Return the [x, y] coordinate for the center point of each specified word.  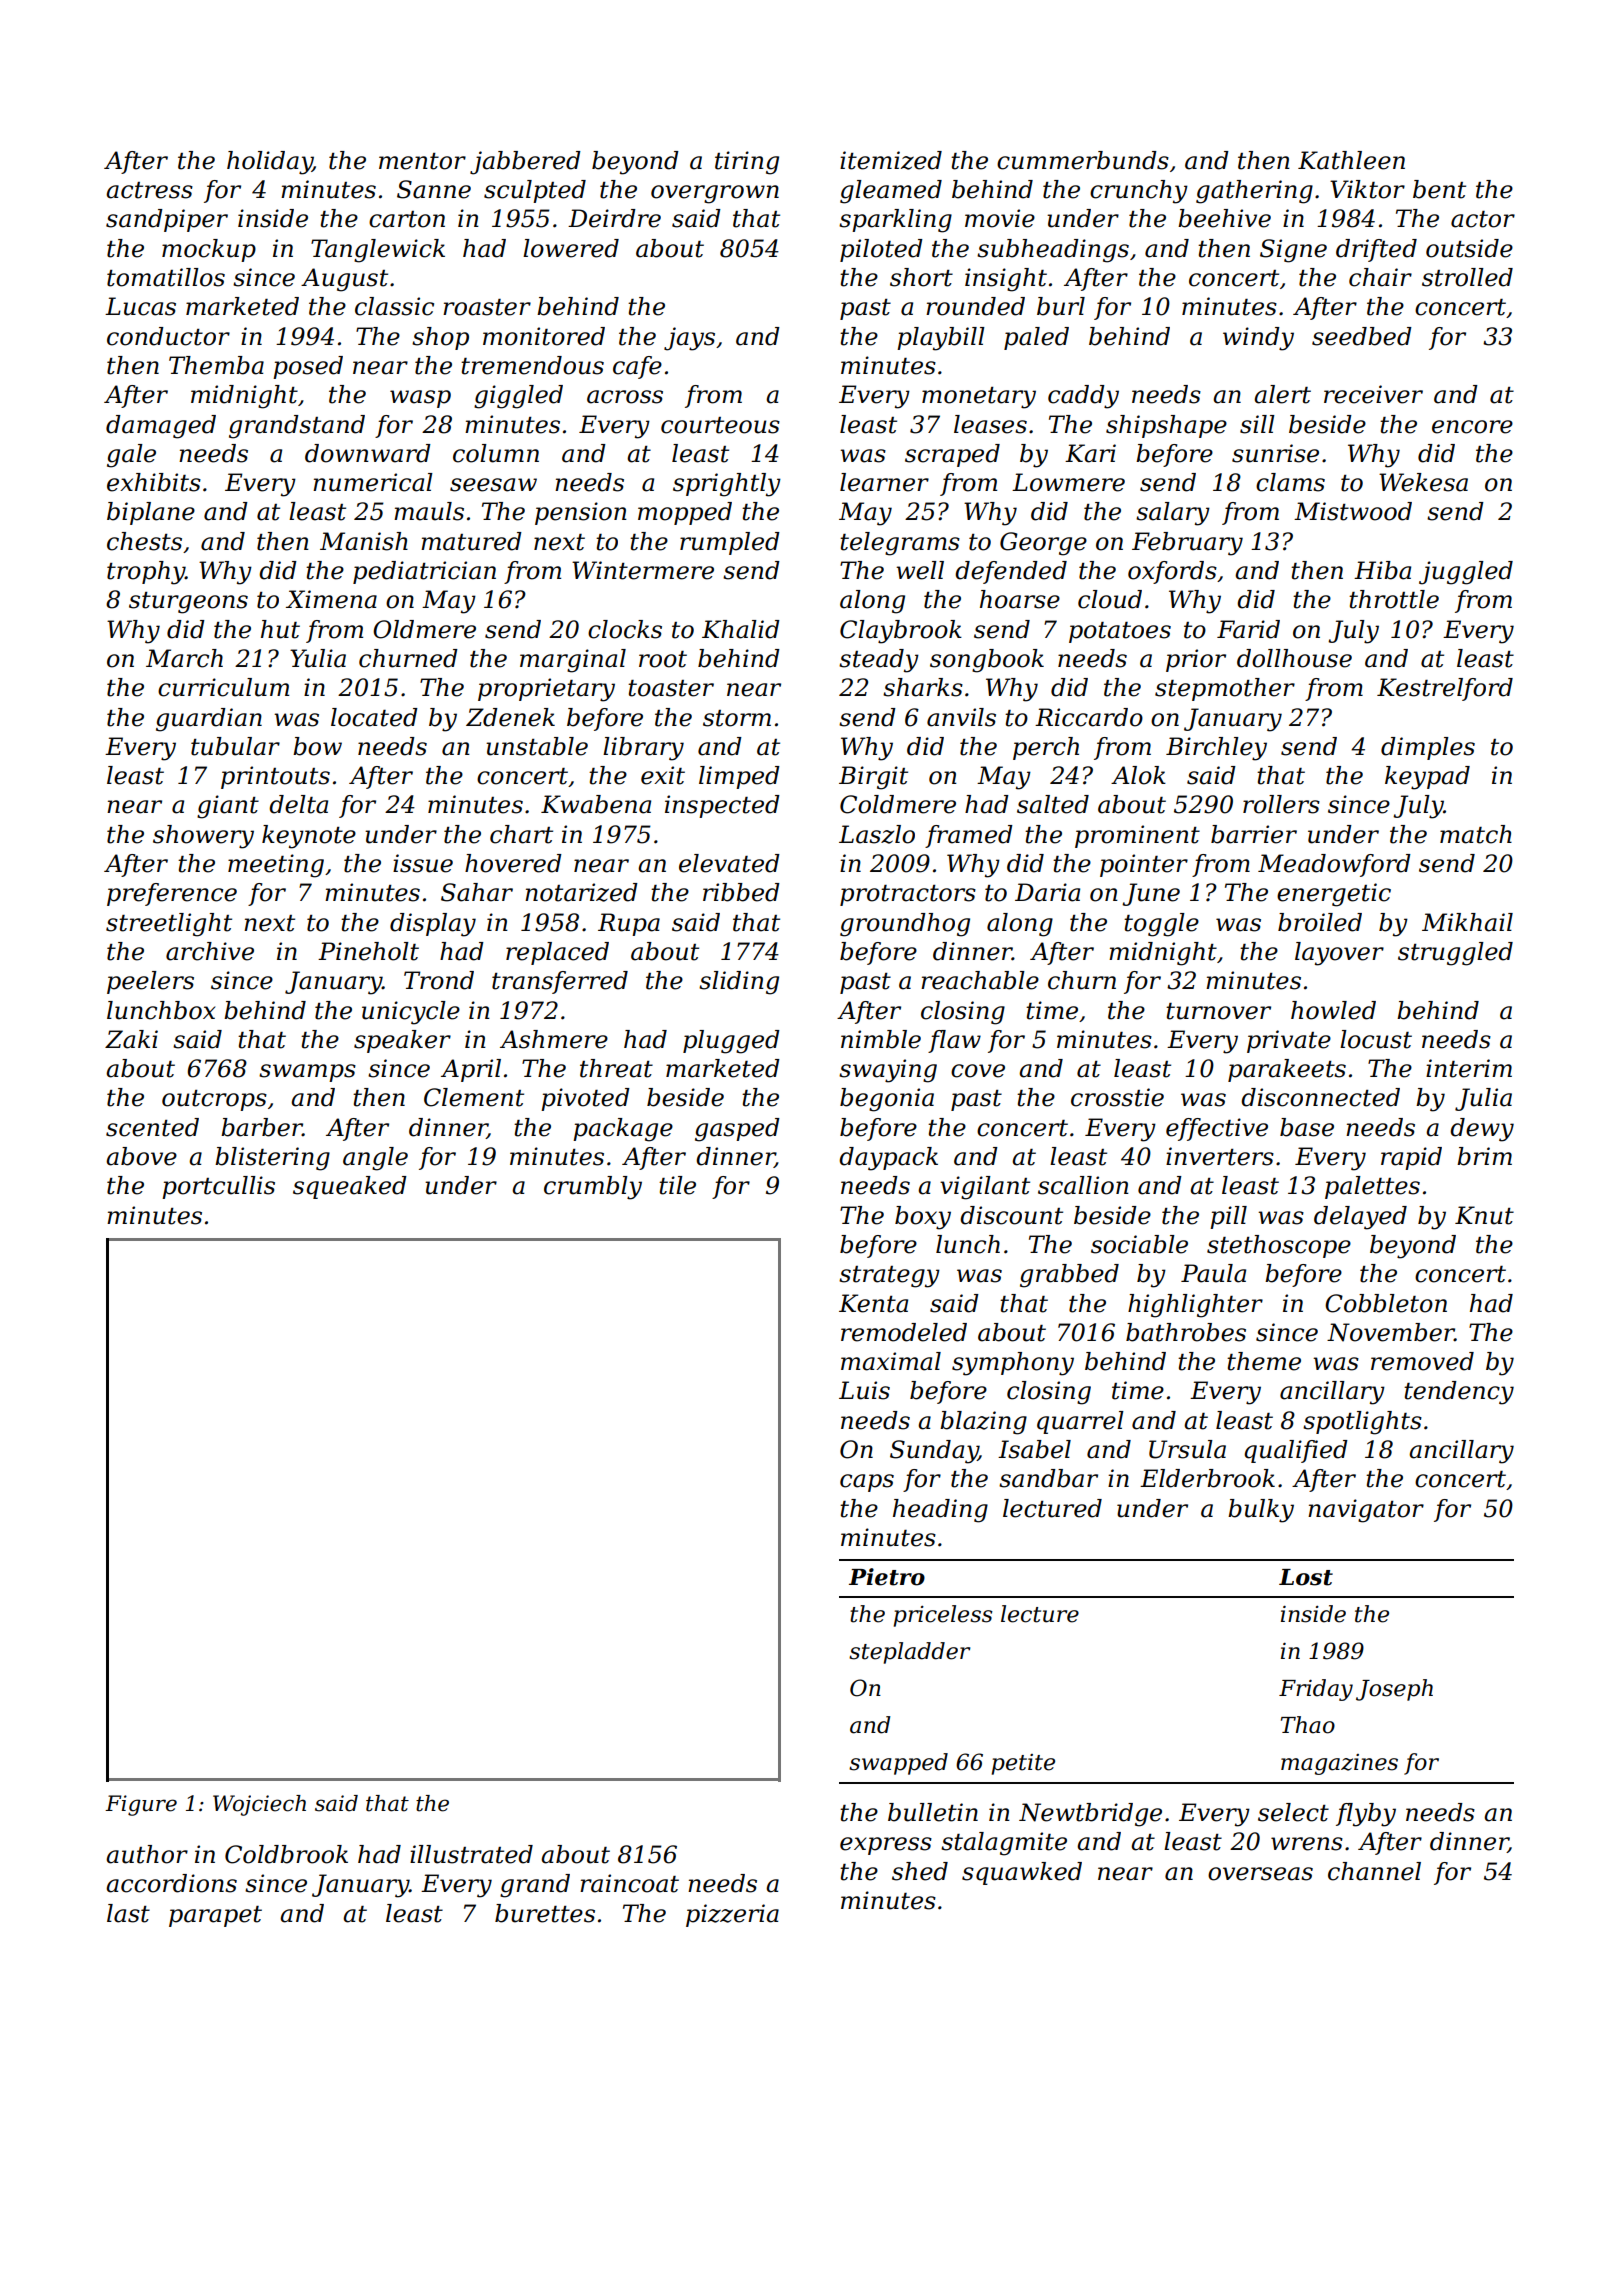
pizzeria [732, 1915]
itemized [891, 160]
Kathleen [1351, 160]
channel [1374, 1871]
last [128, 1913]
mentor [422, 161]
